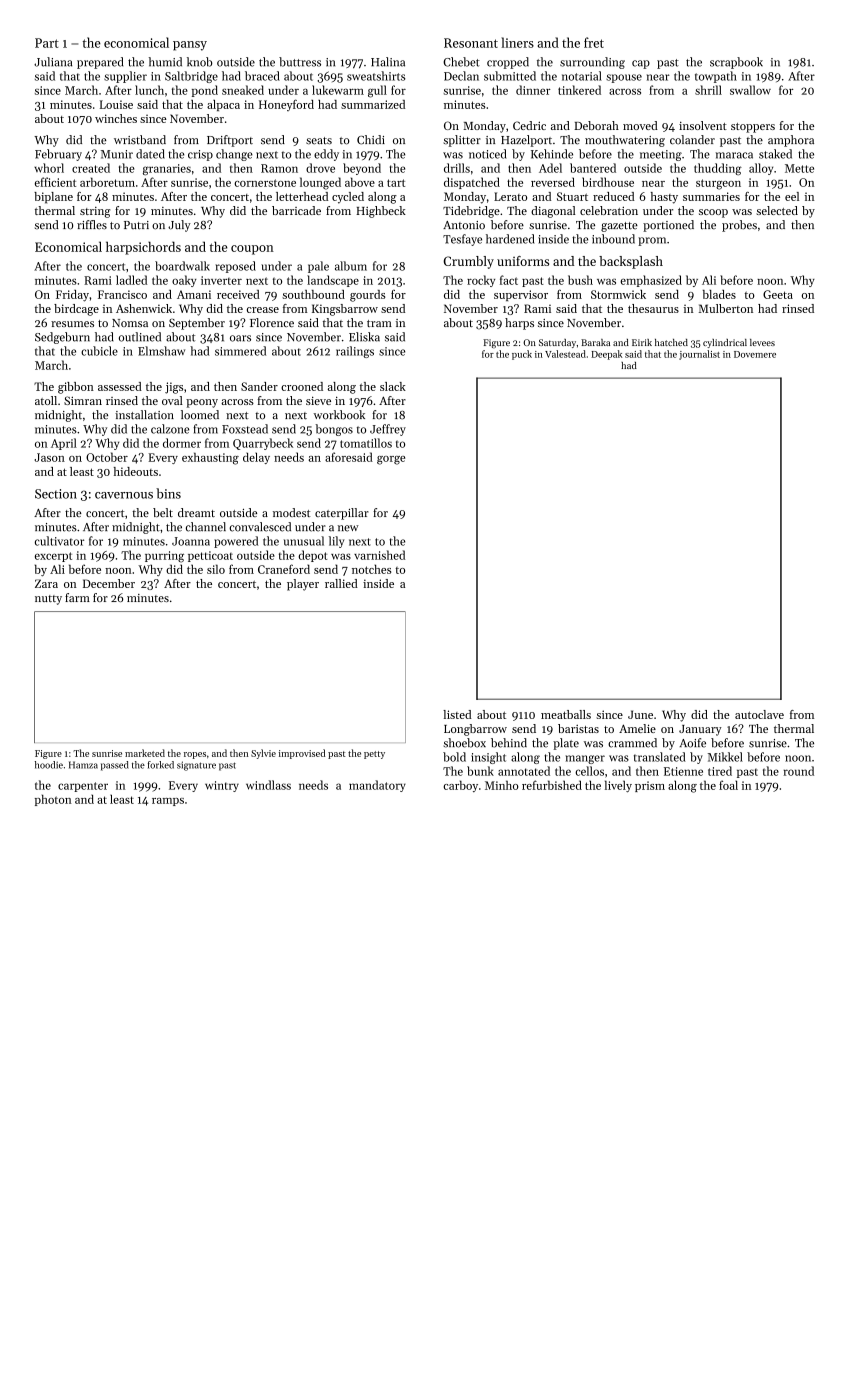  Describe the element at coordinates (196, 512) in the screenshot. I see `dreamt` at that location.
